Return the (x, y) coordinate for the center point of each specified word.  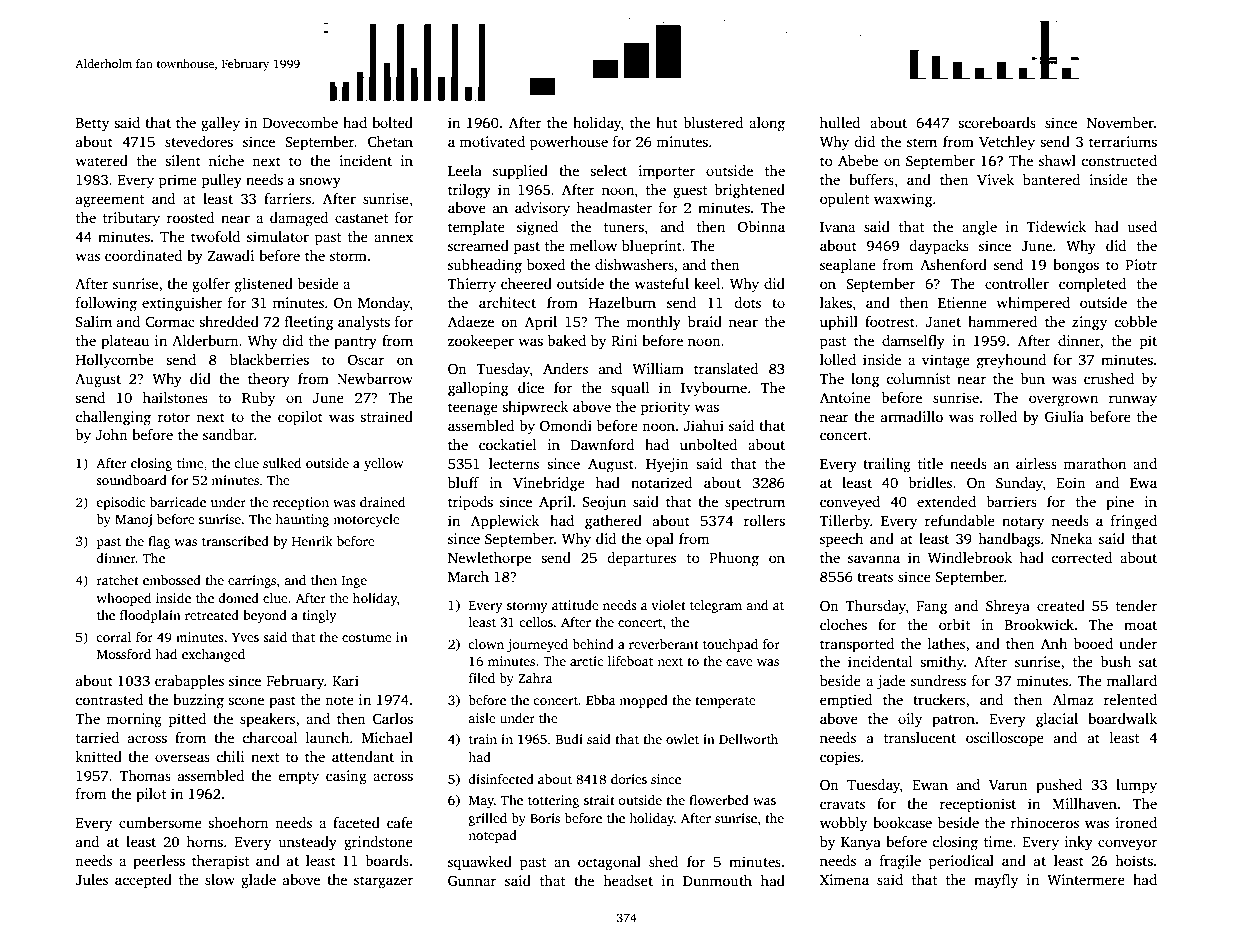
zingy (1089, 323)
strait (599, 800)
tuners (624, 227)
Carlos (393, 718)
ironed (1136, 822)
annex (393, 238)
